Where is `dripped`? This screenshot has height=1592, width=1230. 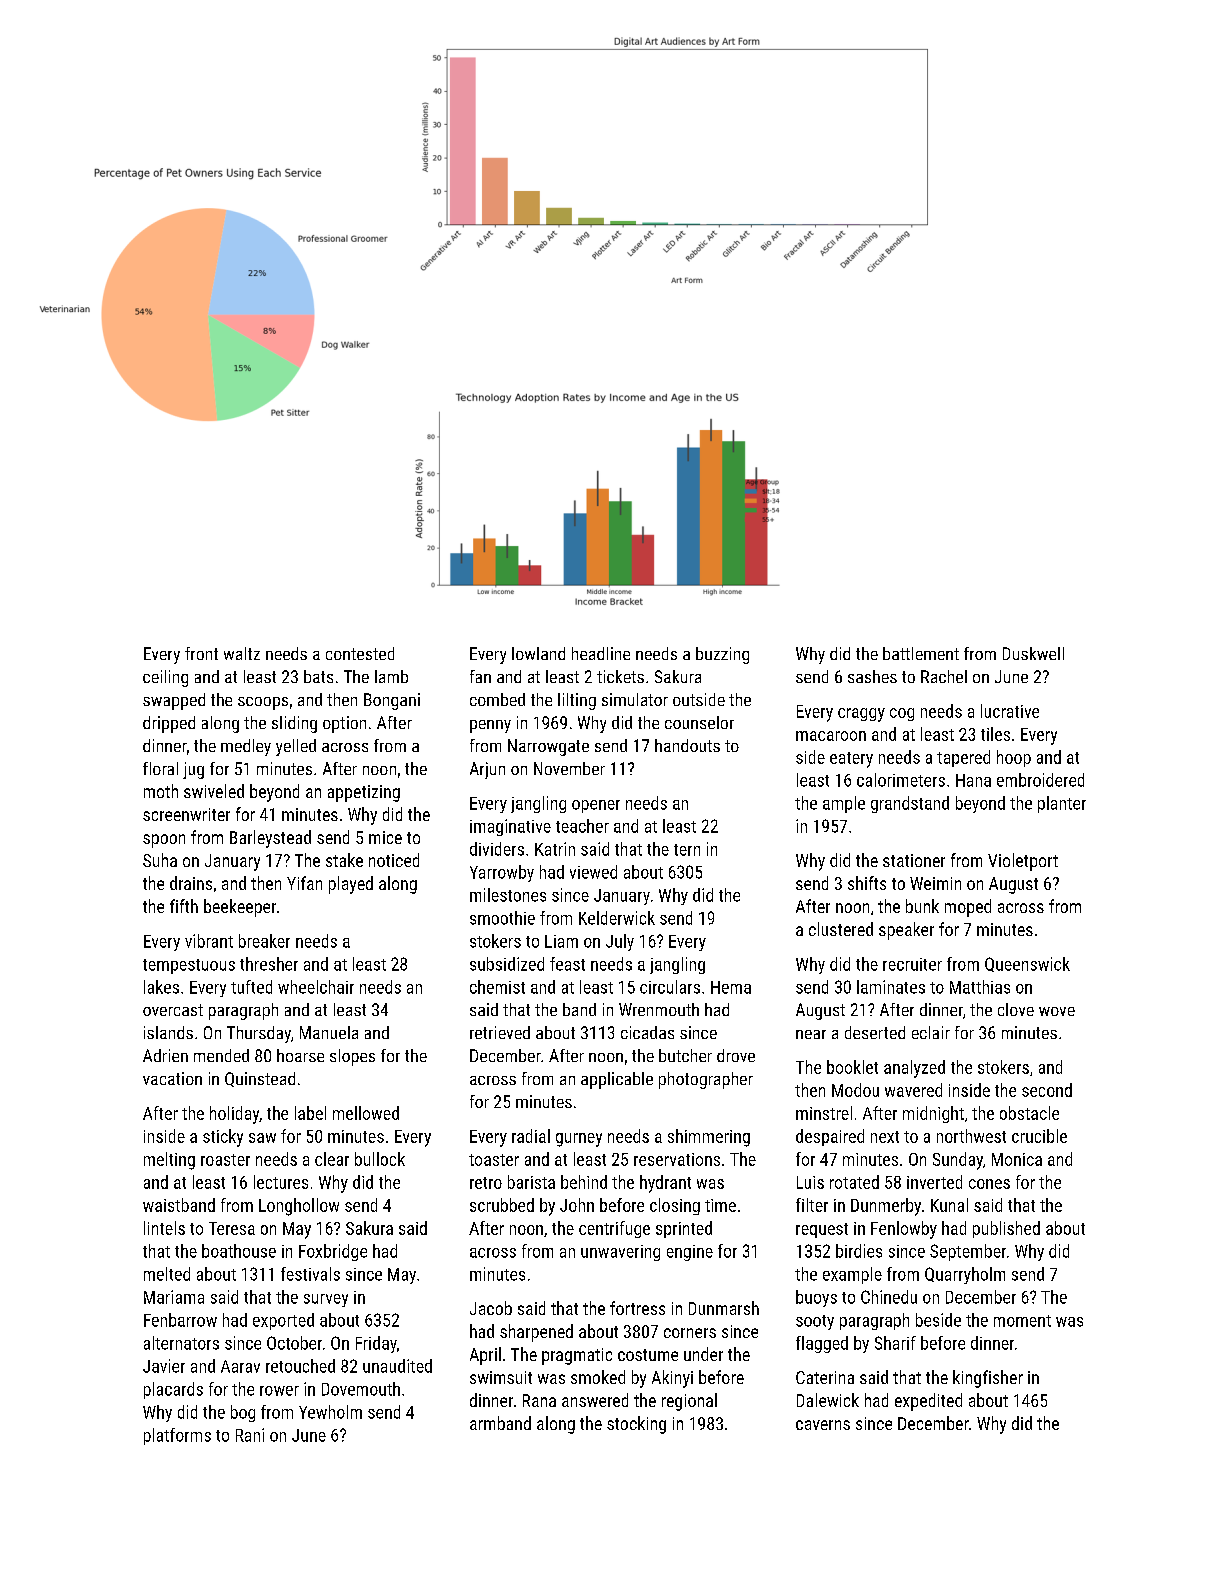
dripped is located at coordinates (169, 724).
